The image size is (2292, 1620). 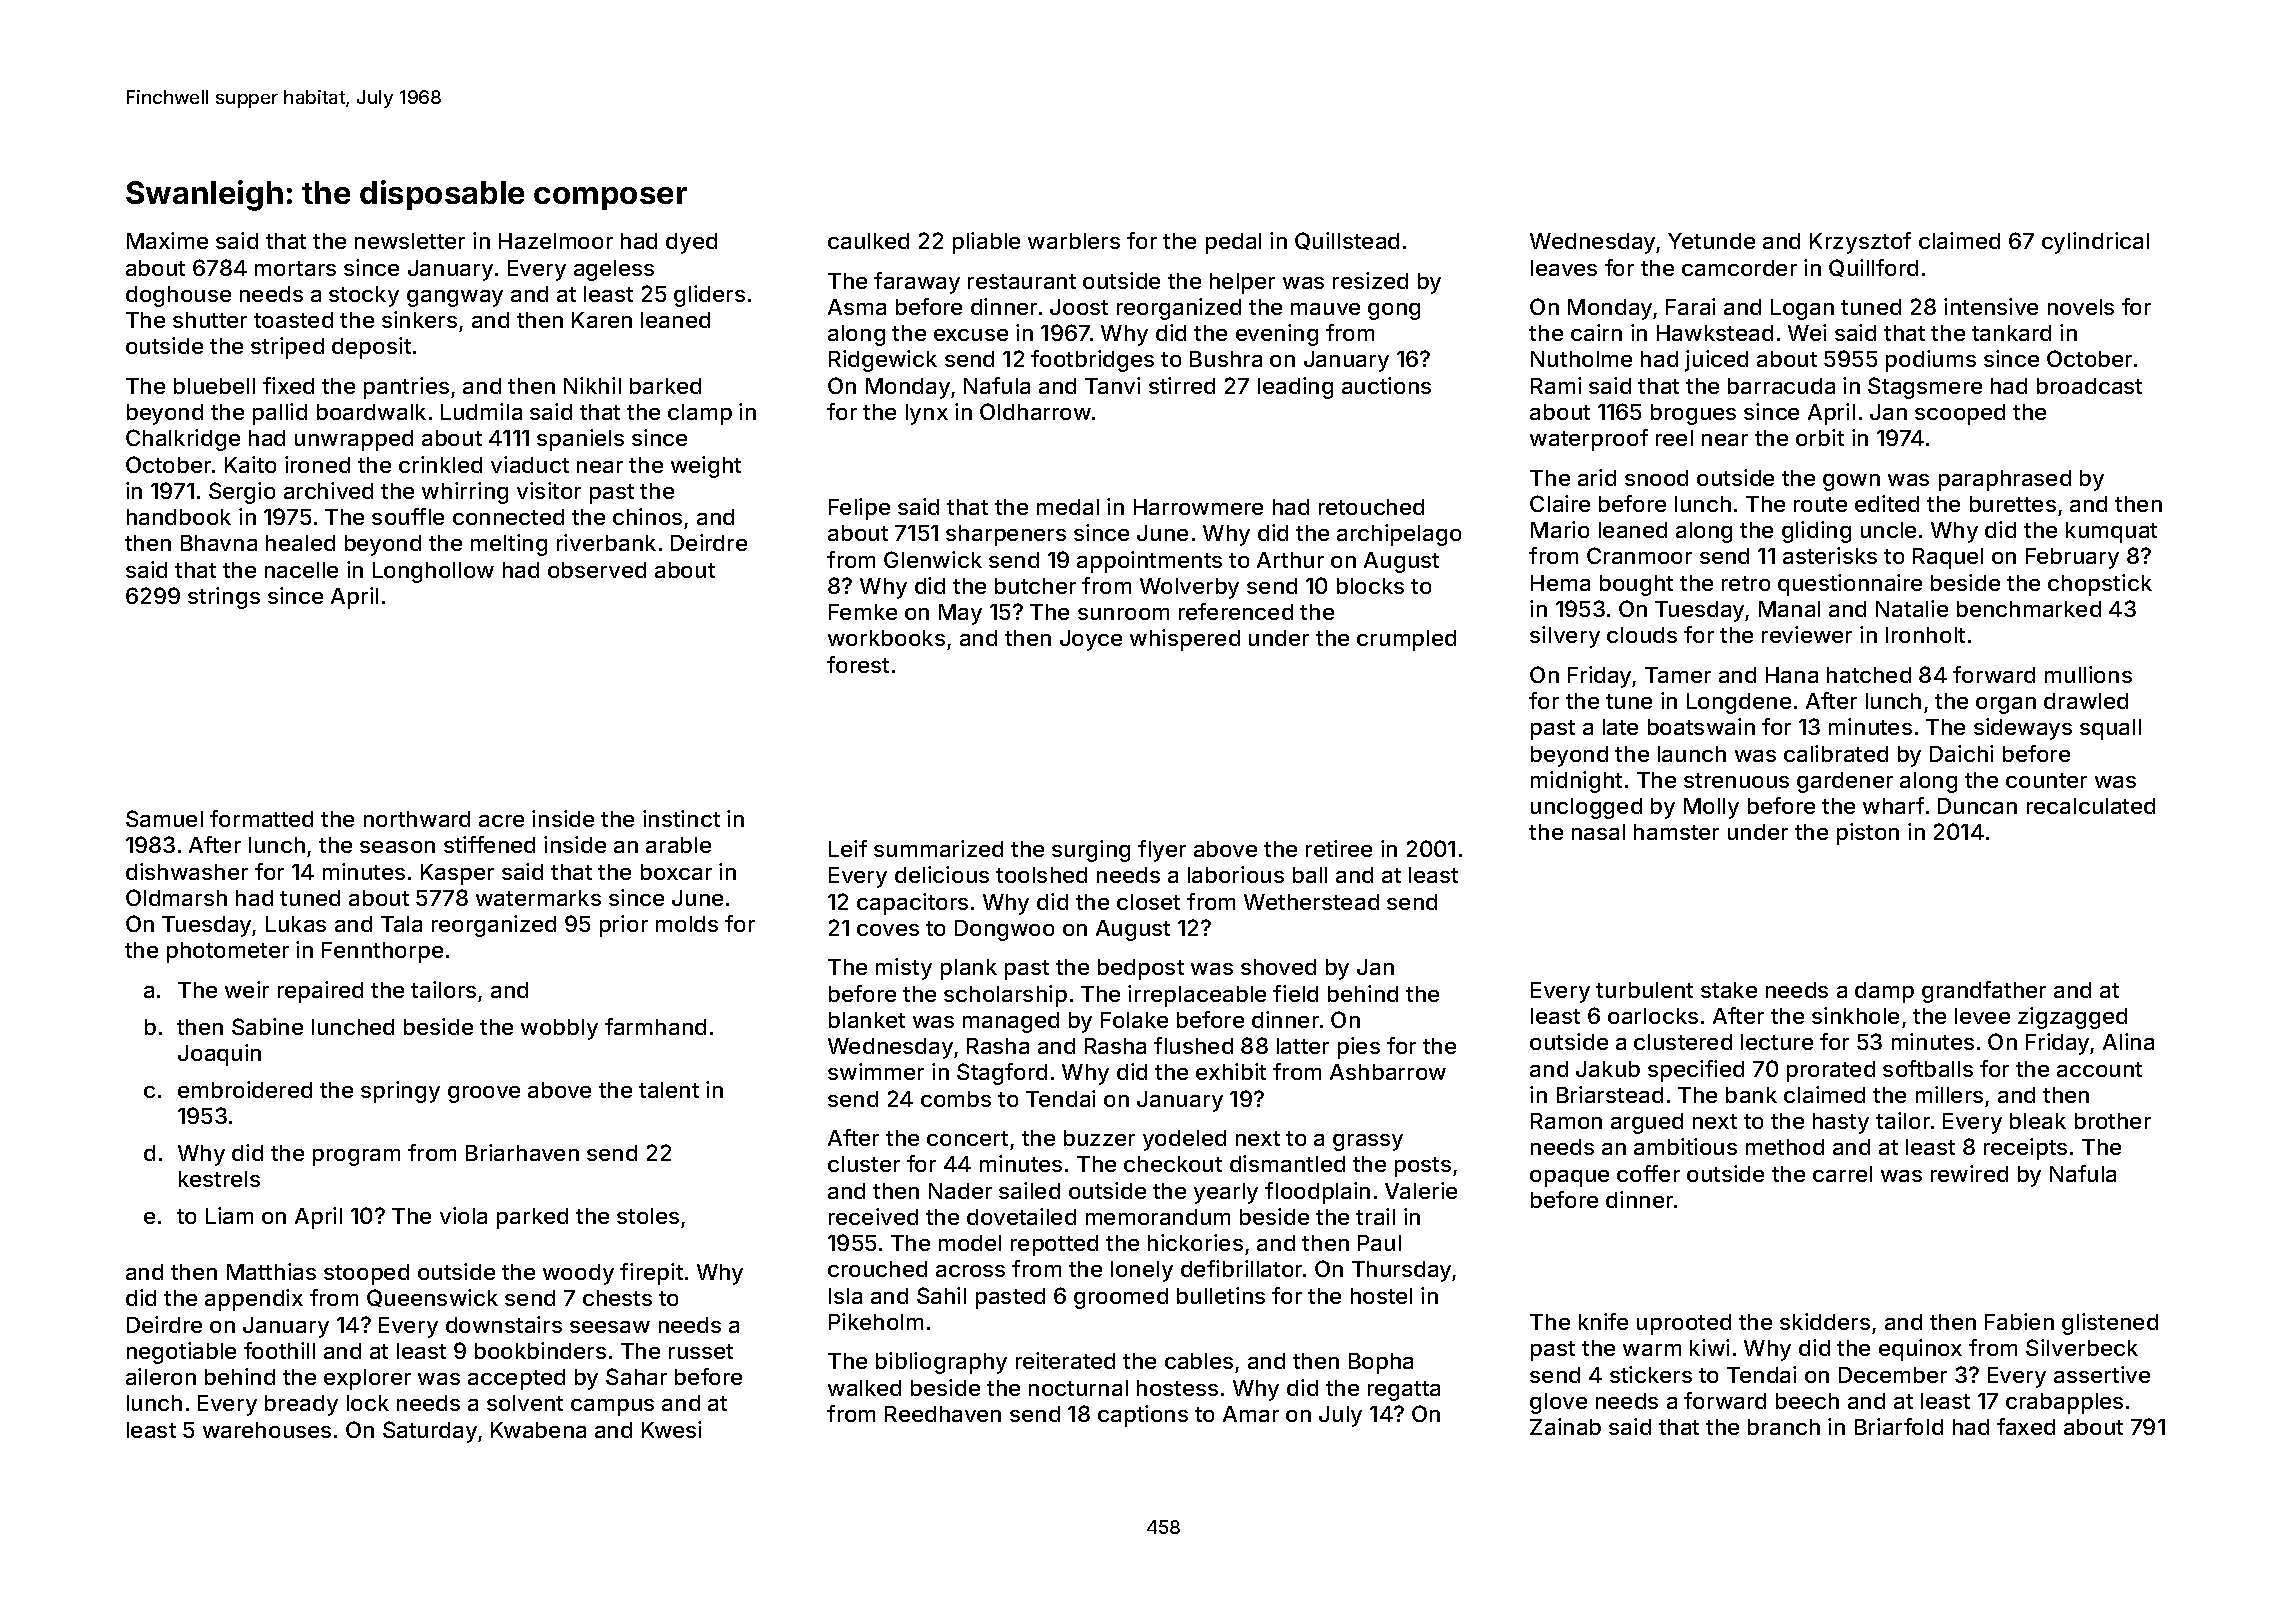 I want to click on springy, so click(x=400, y=1092).
